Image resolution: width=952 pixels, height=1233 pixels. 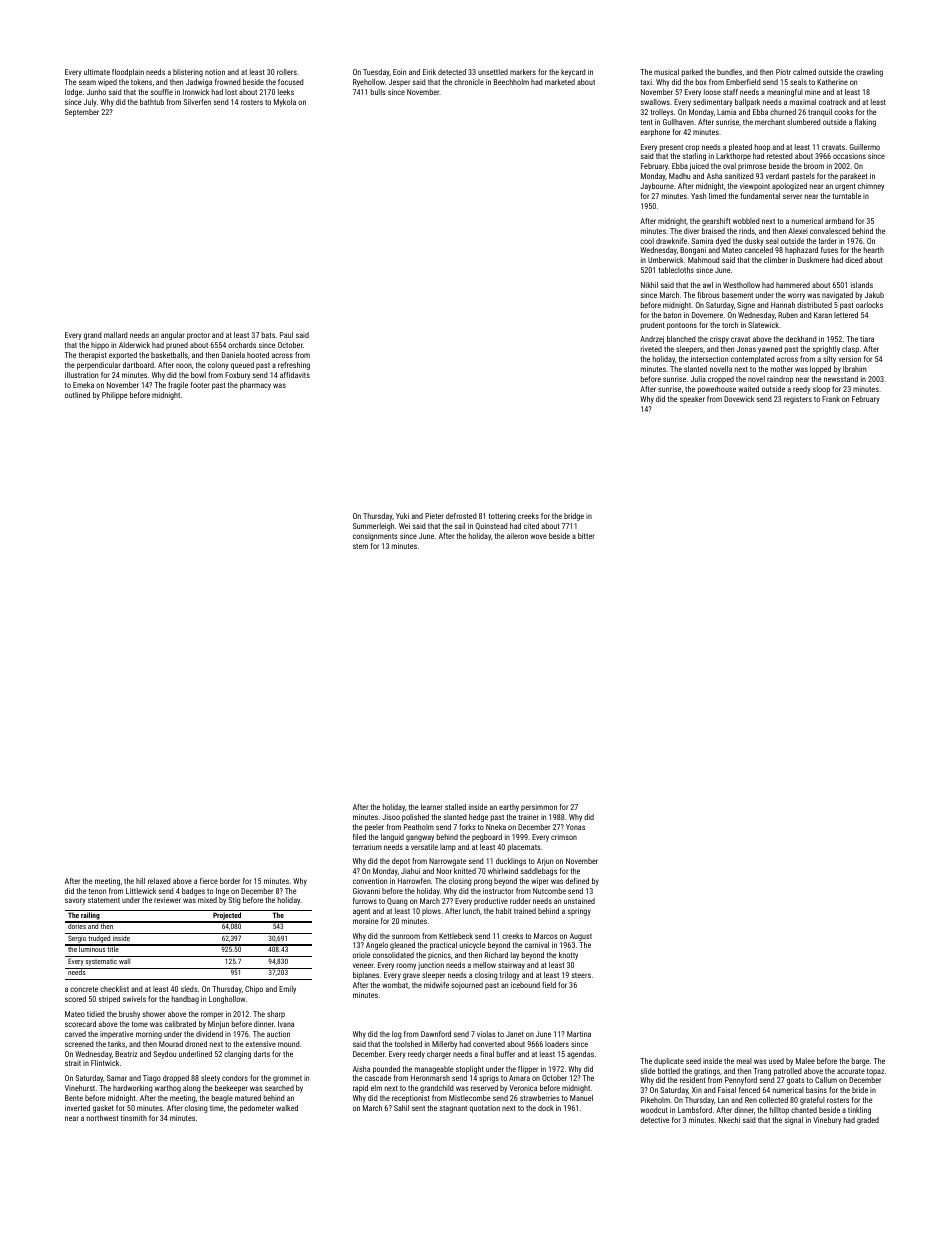 What do you see at coordinates (709, 359) in the page?
I see `intersection` at bounding box center [709, 359].
